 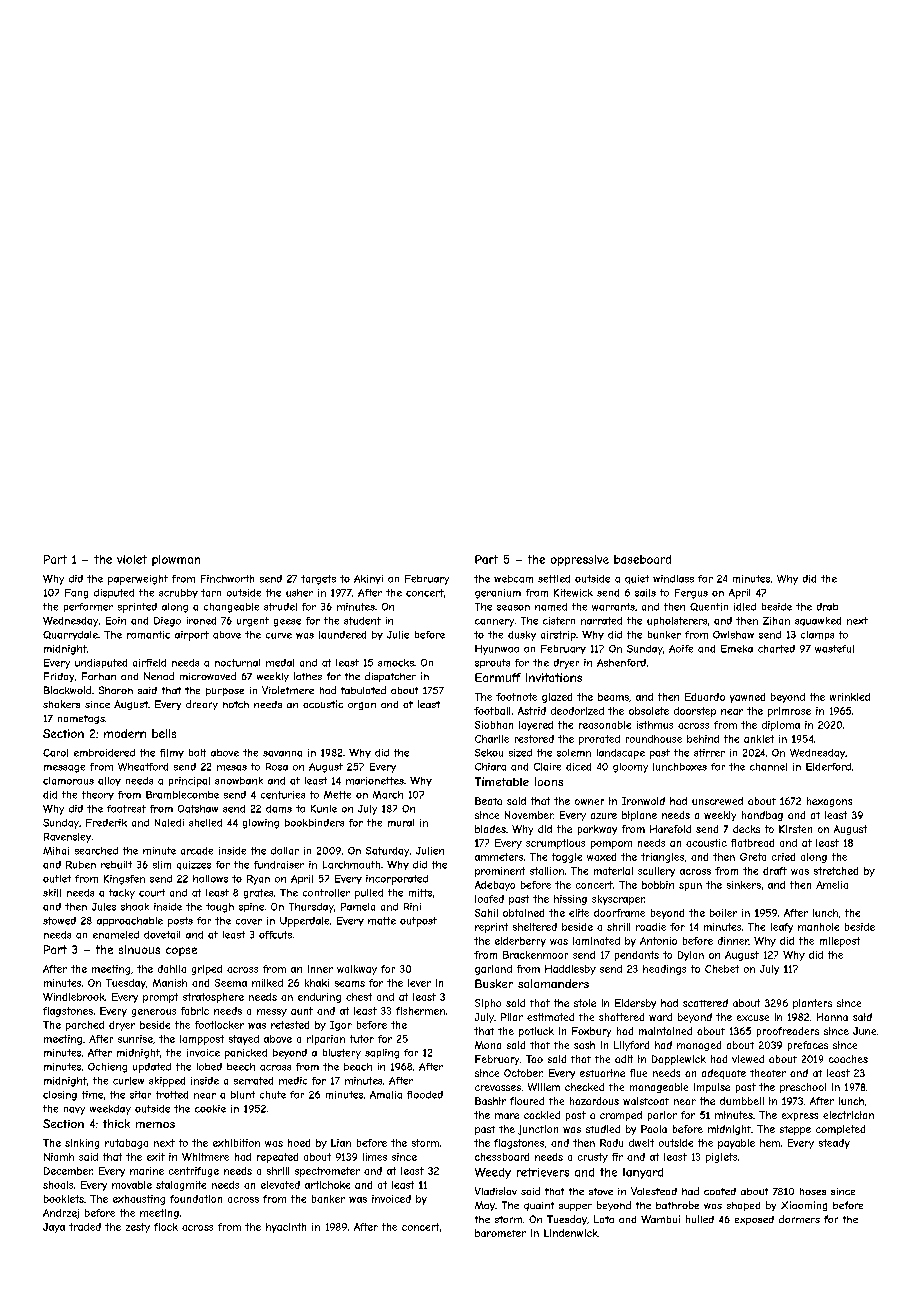 I want to click on footnote, so click(x=516, y=697).
